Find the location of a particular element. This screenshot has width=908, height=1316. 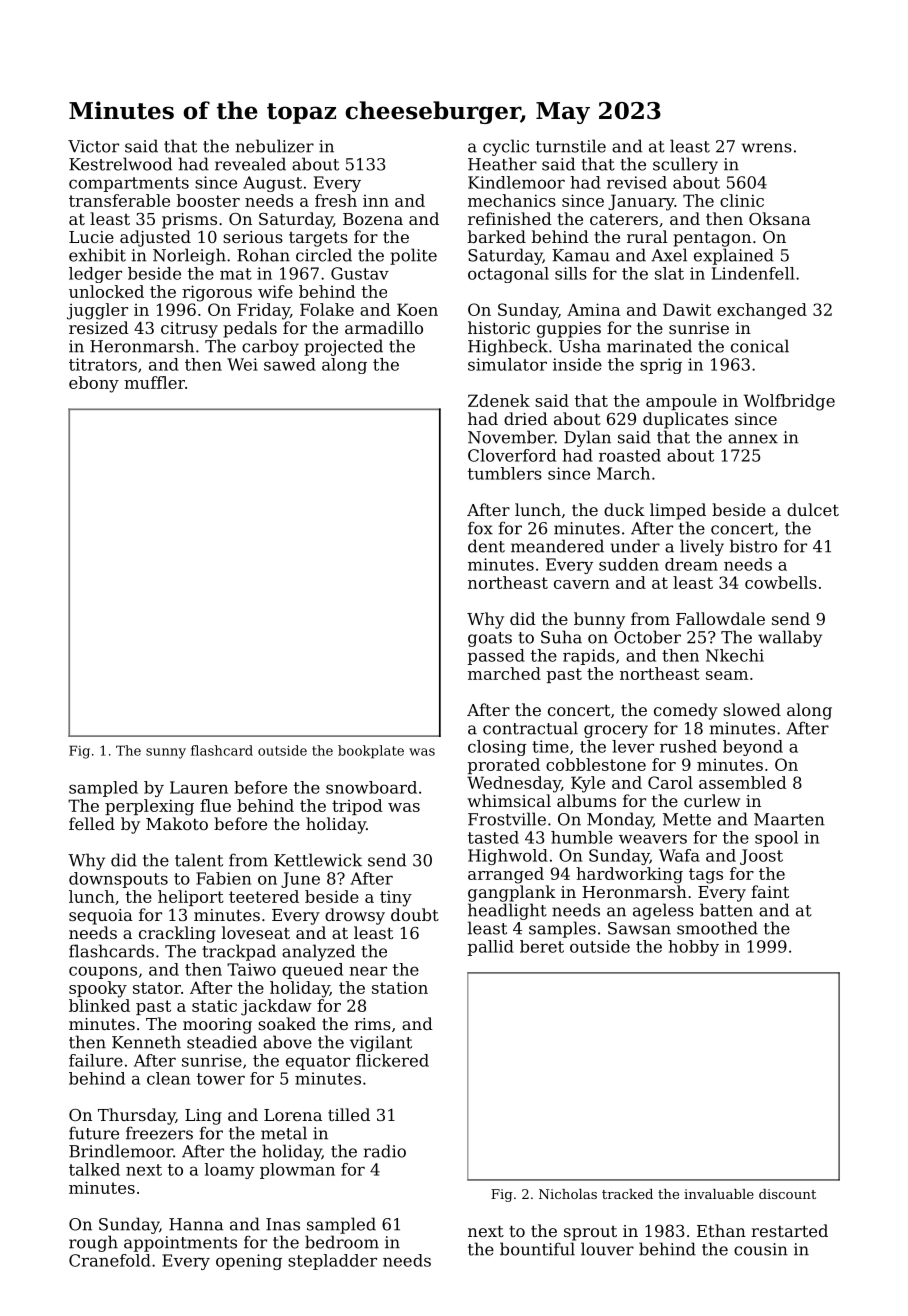

perplexing is located at coordinates (149, 807).
